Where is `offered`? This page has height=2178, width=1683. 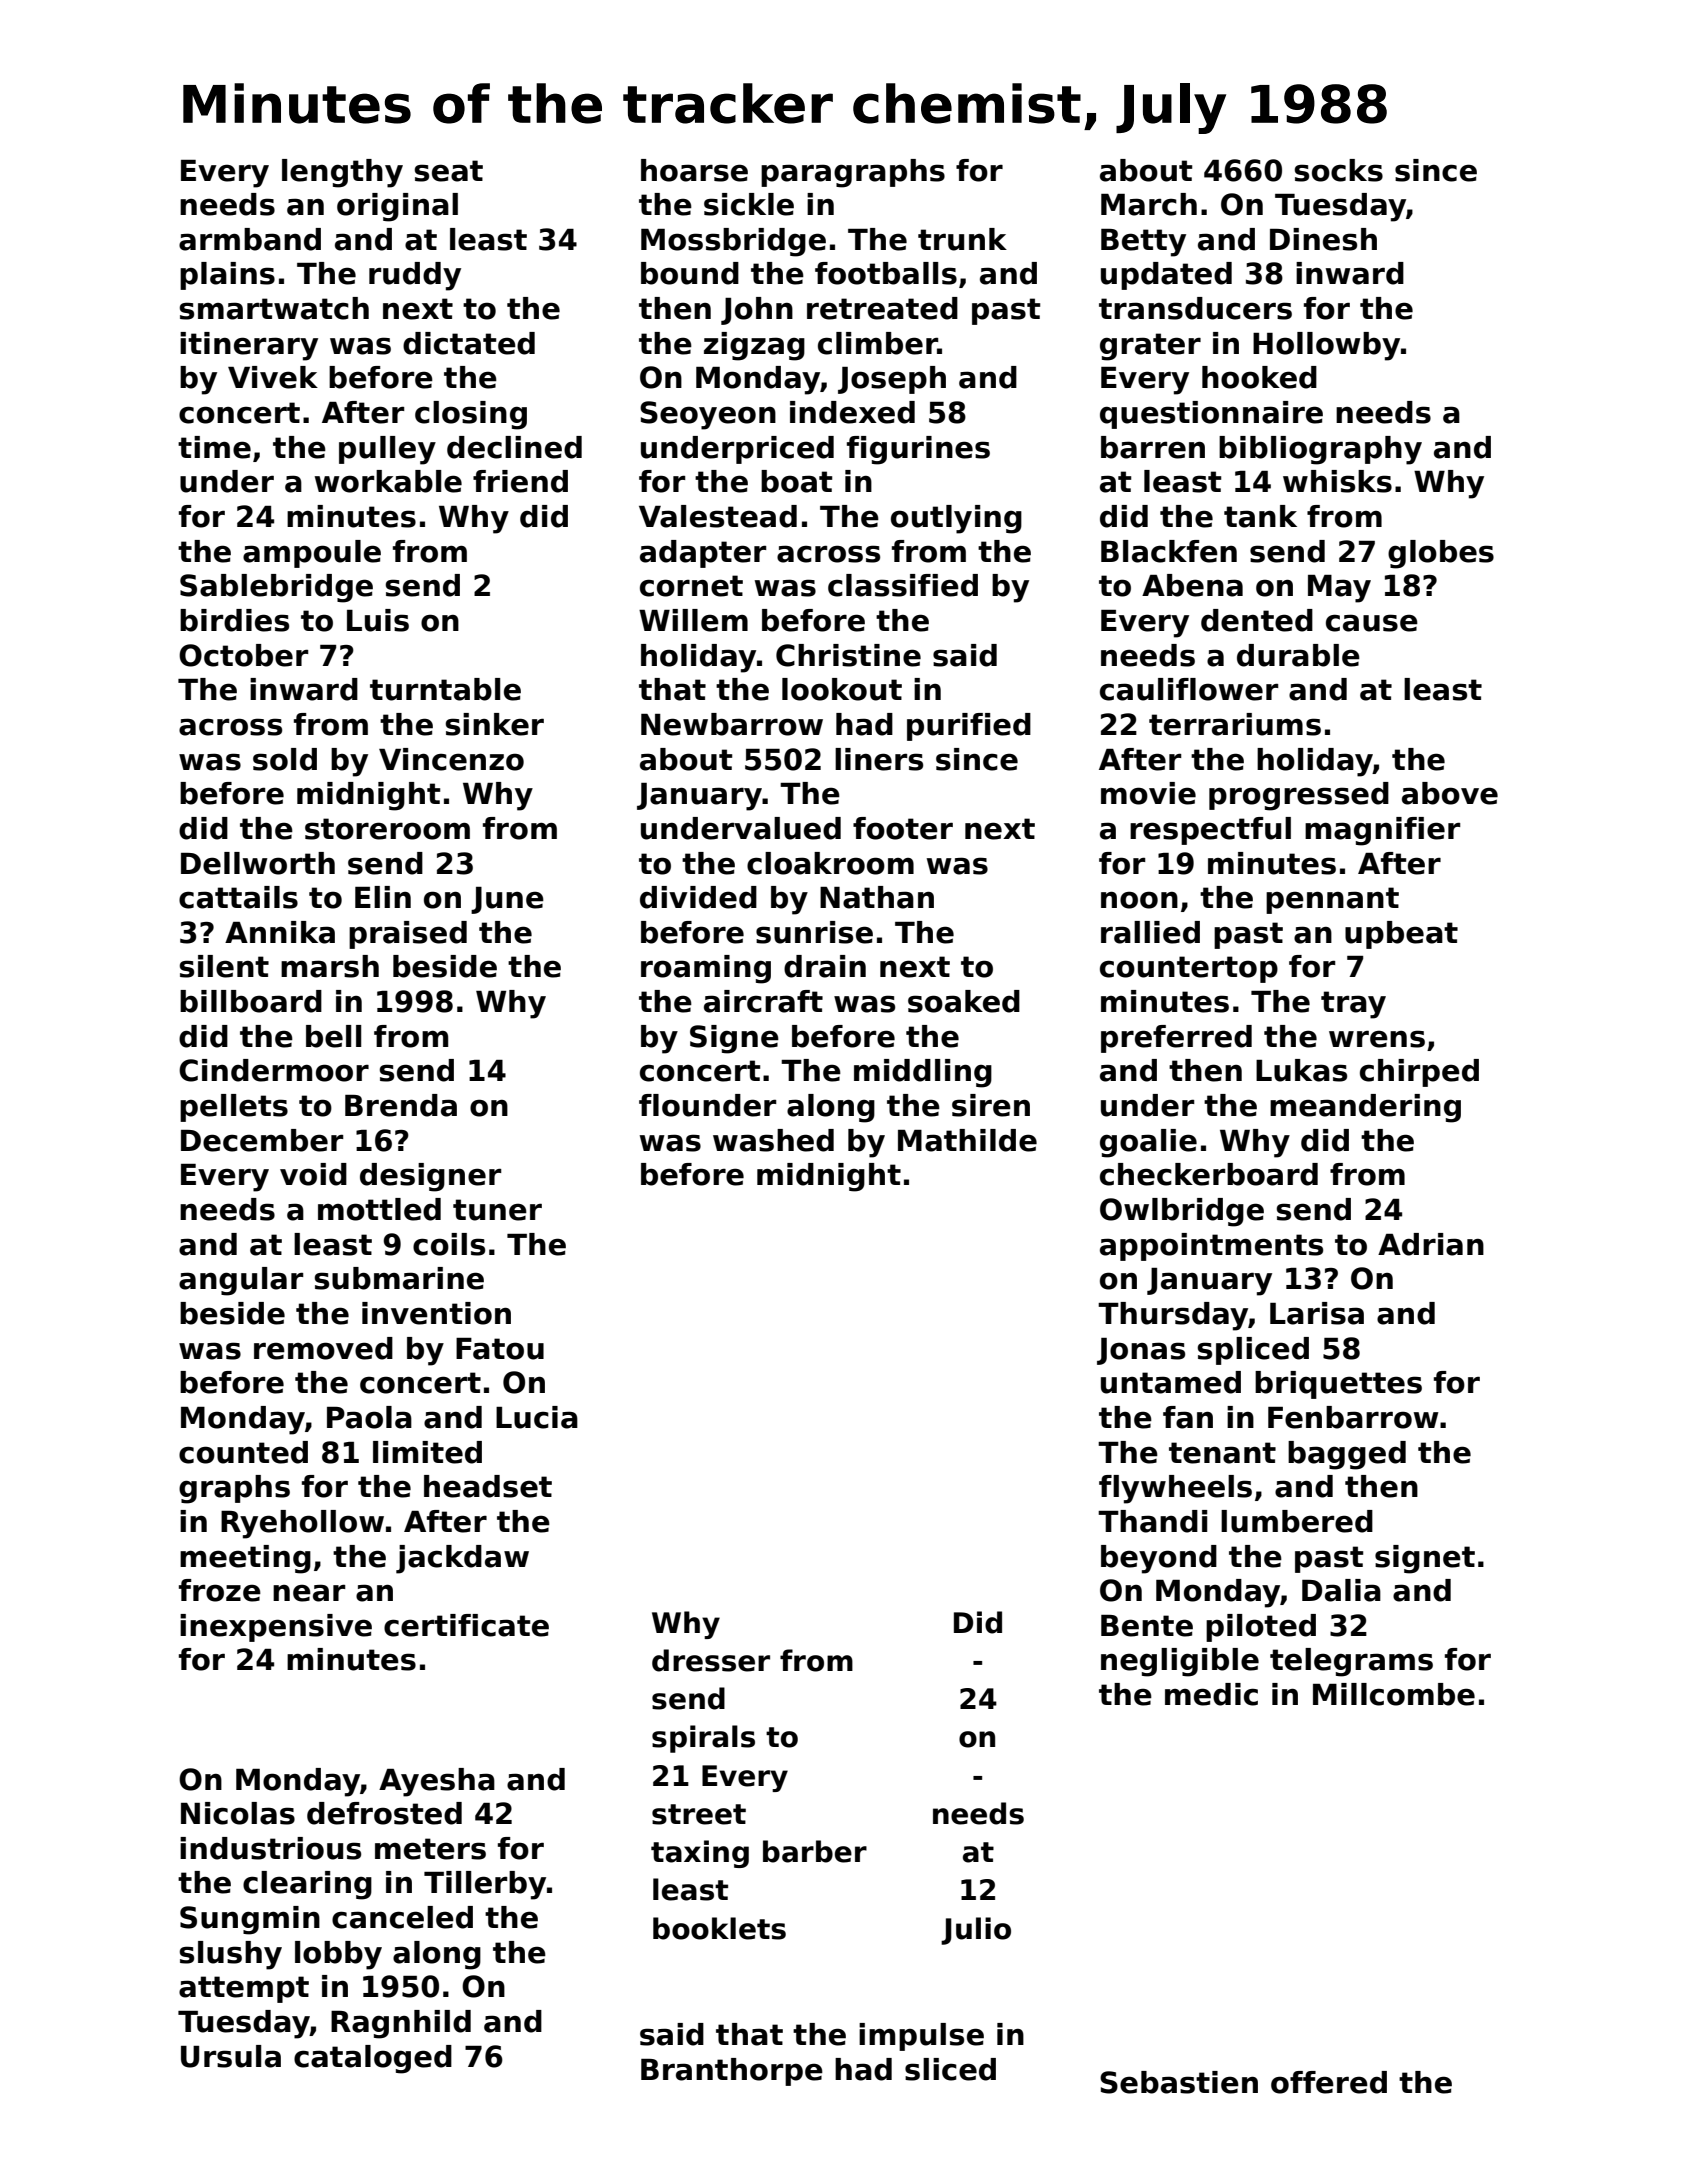 offered is located at coordinates (1329, 2082).
